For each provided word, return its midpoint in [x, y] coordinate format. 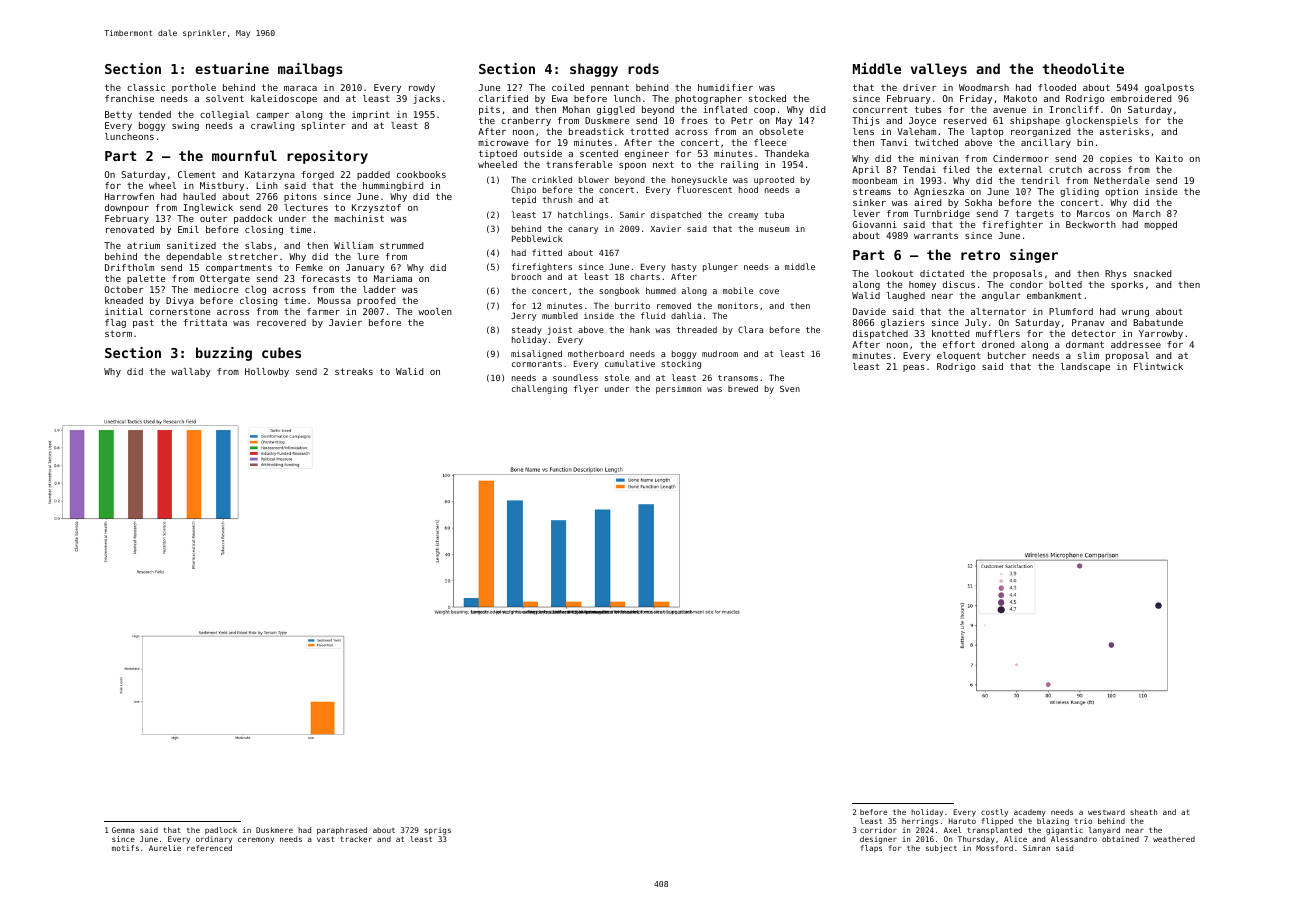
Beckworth [1091, 224]
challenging [539, 389]
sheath [1143, 812]
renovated [130, 229]
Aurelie [165, 848]
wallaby [191, 372]
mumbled [560, 315]
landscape [1085, 367]
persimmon [678, 390]
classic [146, 87]
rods [643, 68]
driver [919, 87]
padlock [221, 831]
